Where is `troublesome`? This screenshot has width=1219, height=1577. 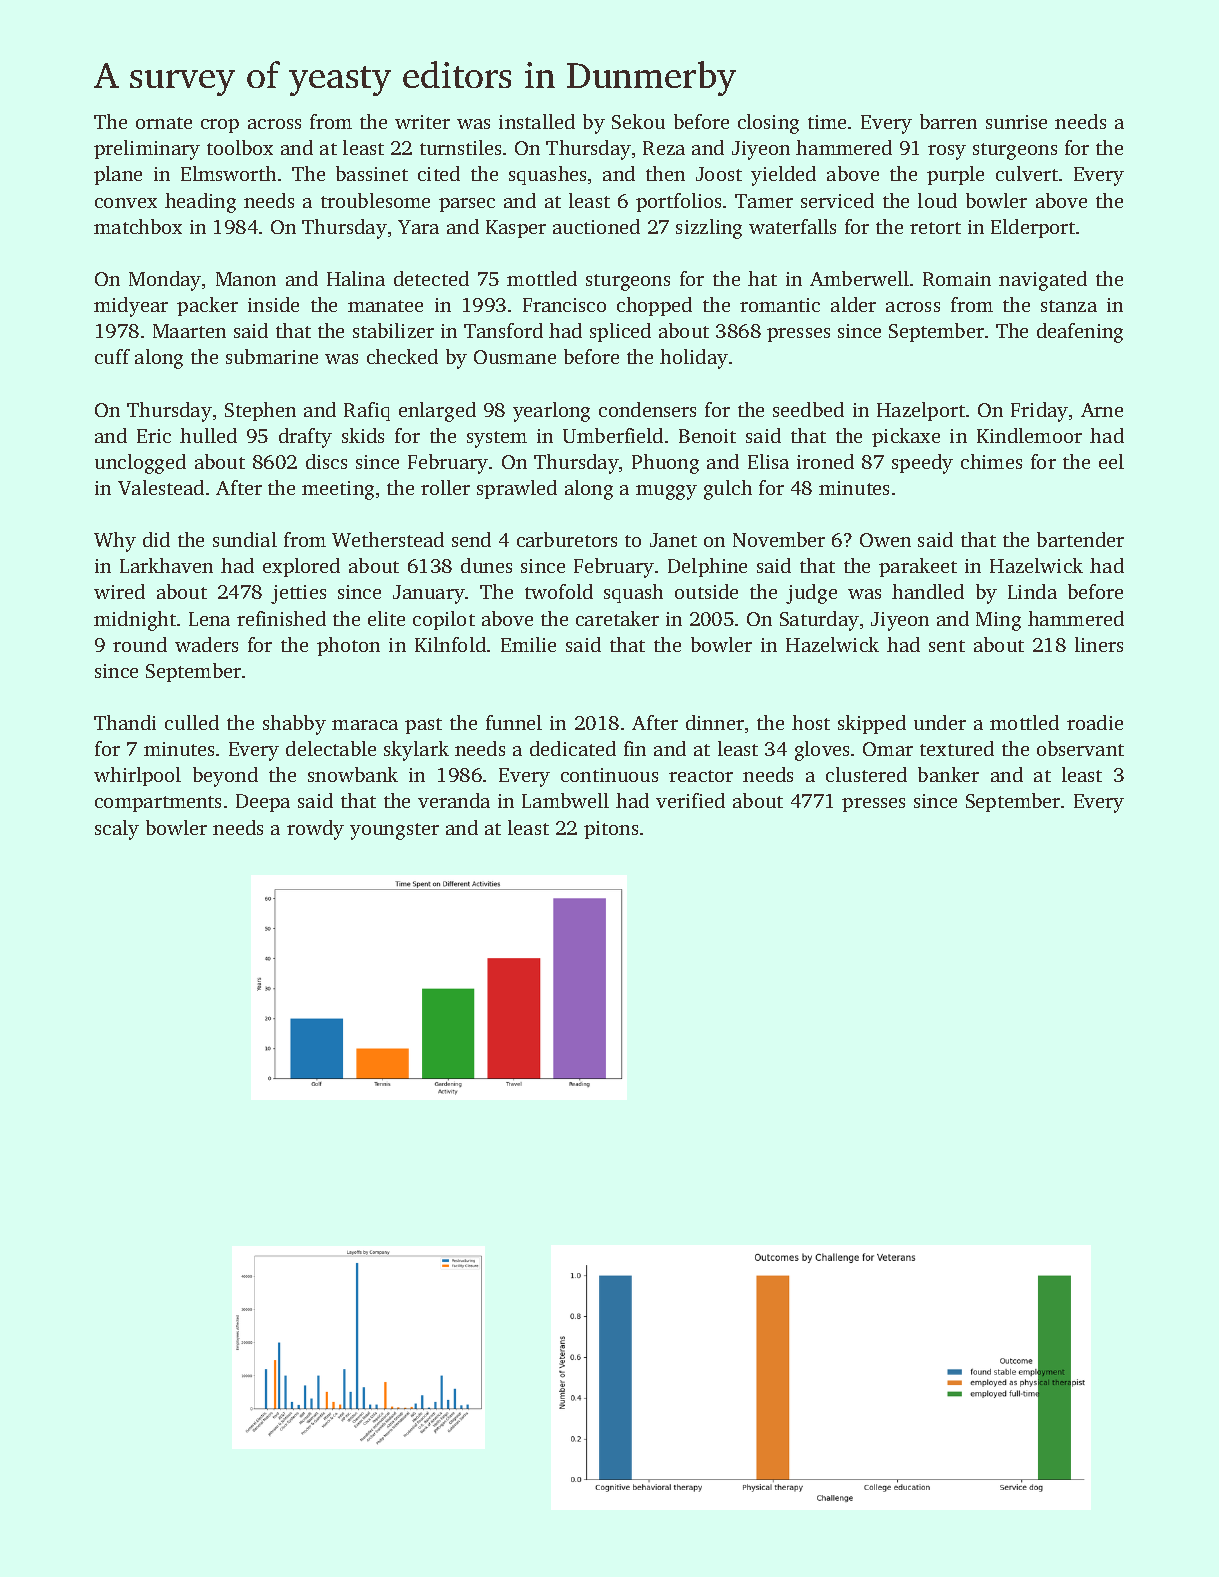 troublesome is located at coordinates (375, 200).
